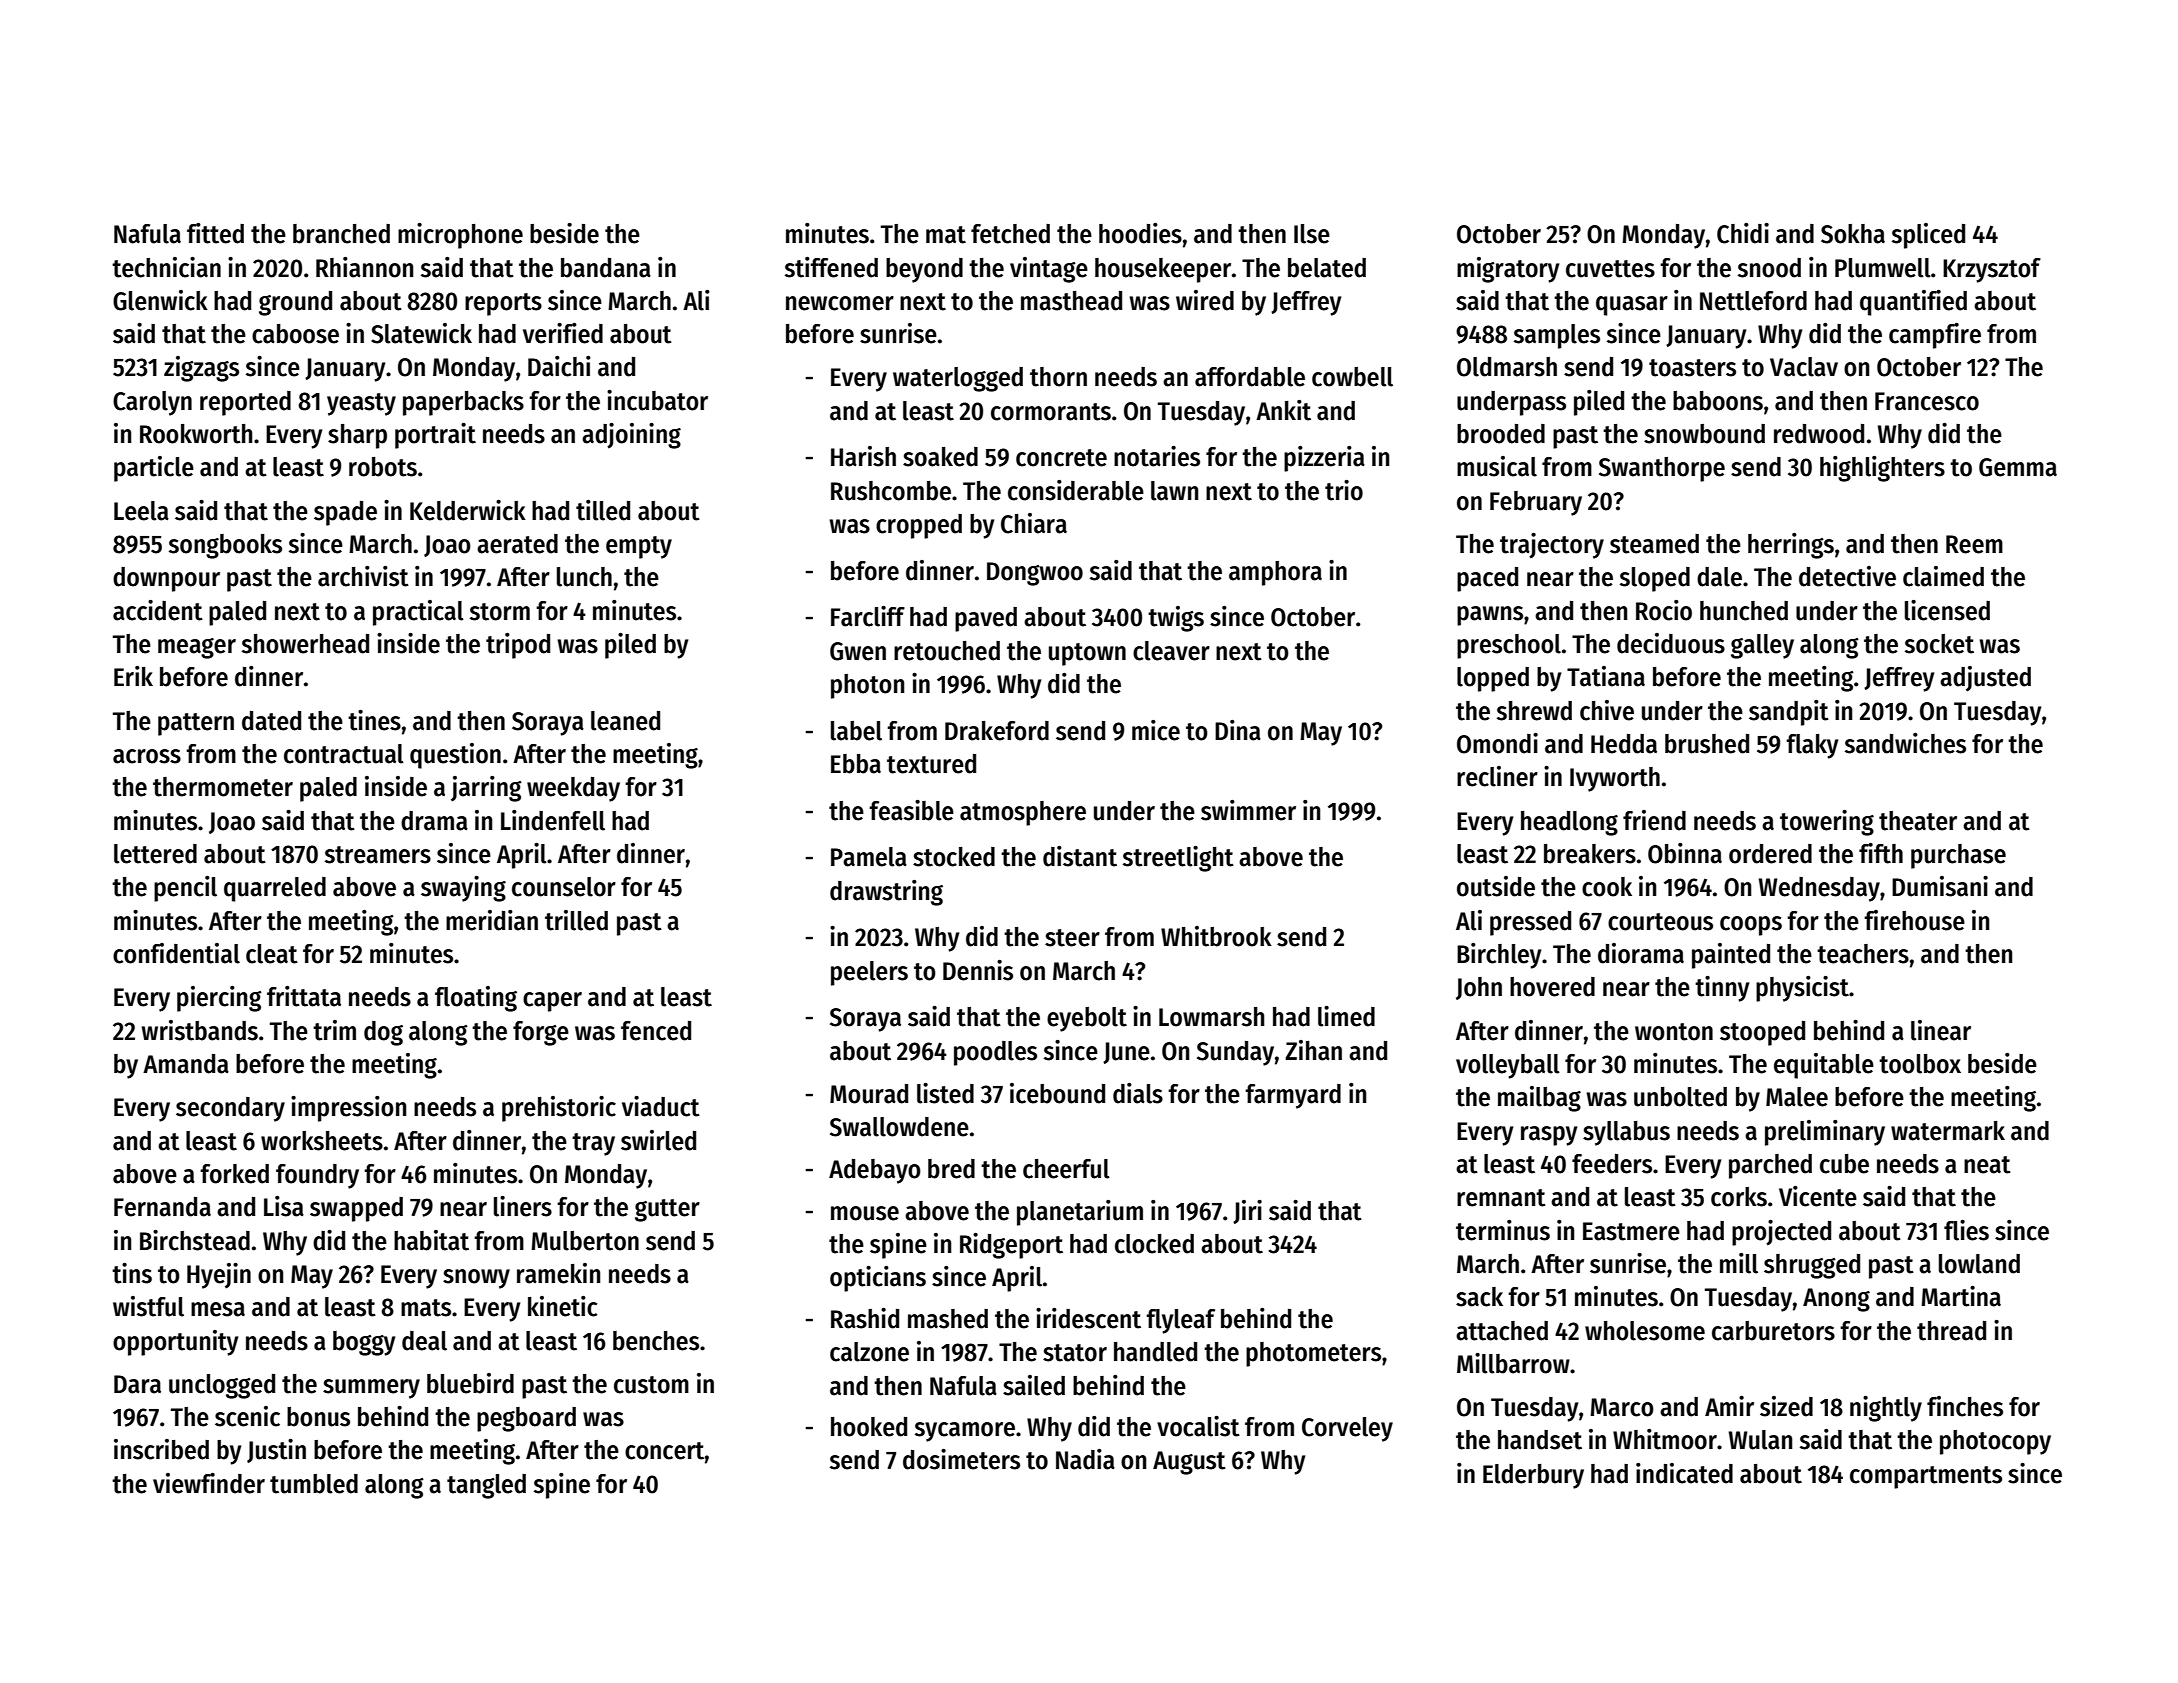 This document has height=1683, width=2178. What do you see at coordinates (951, 1169) in the document?
I see `bred` at bounding box center [951, 1169].
